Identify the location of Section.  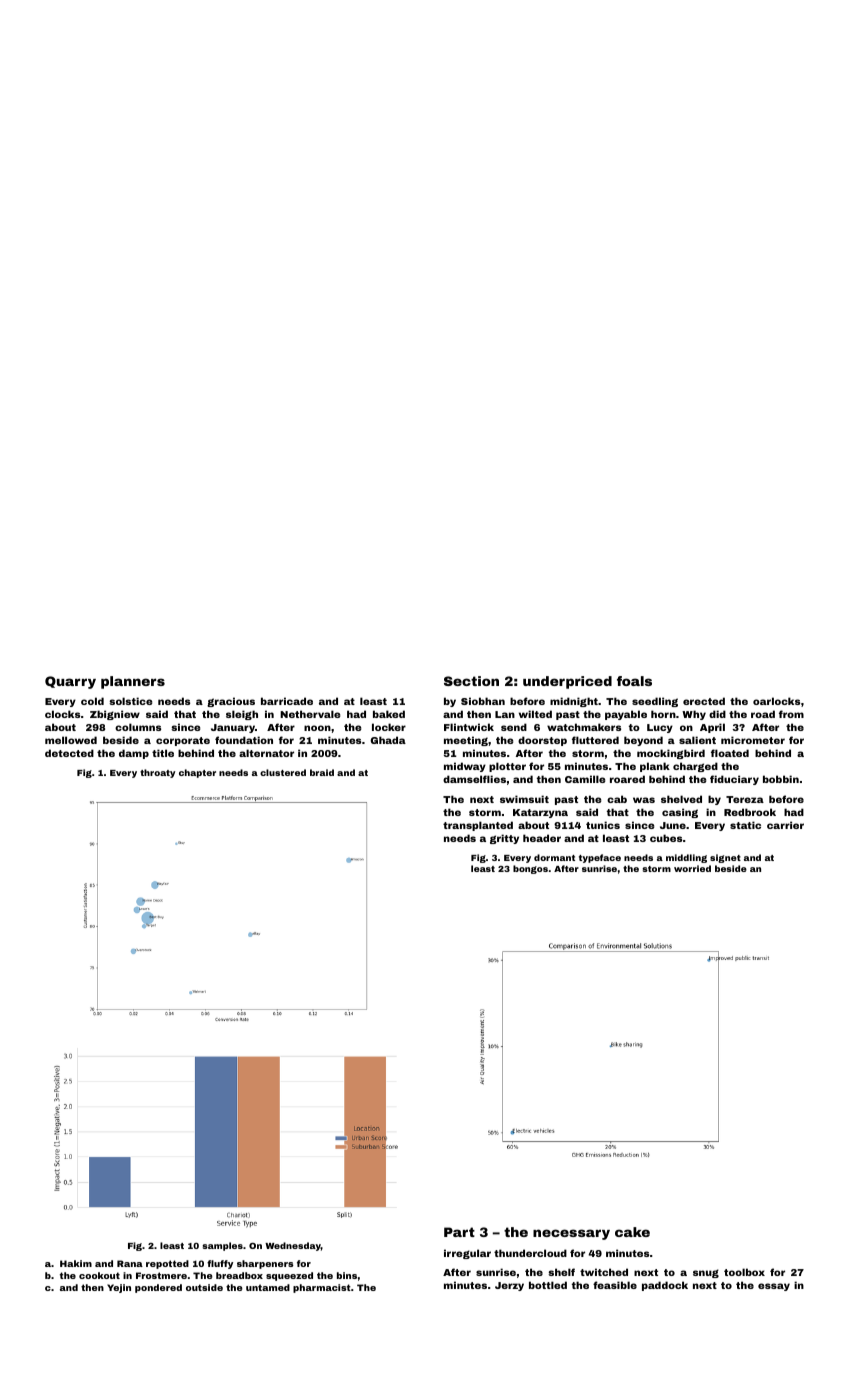
(471, 681).
